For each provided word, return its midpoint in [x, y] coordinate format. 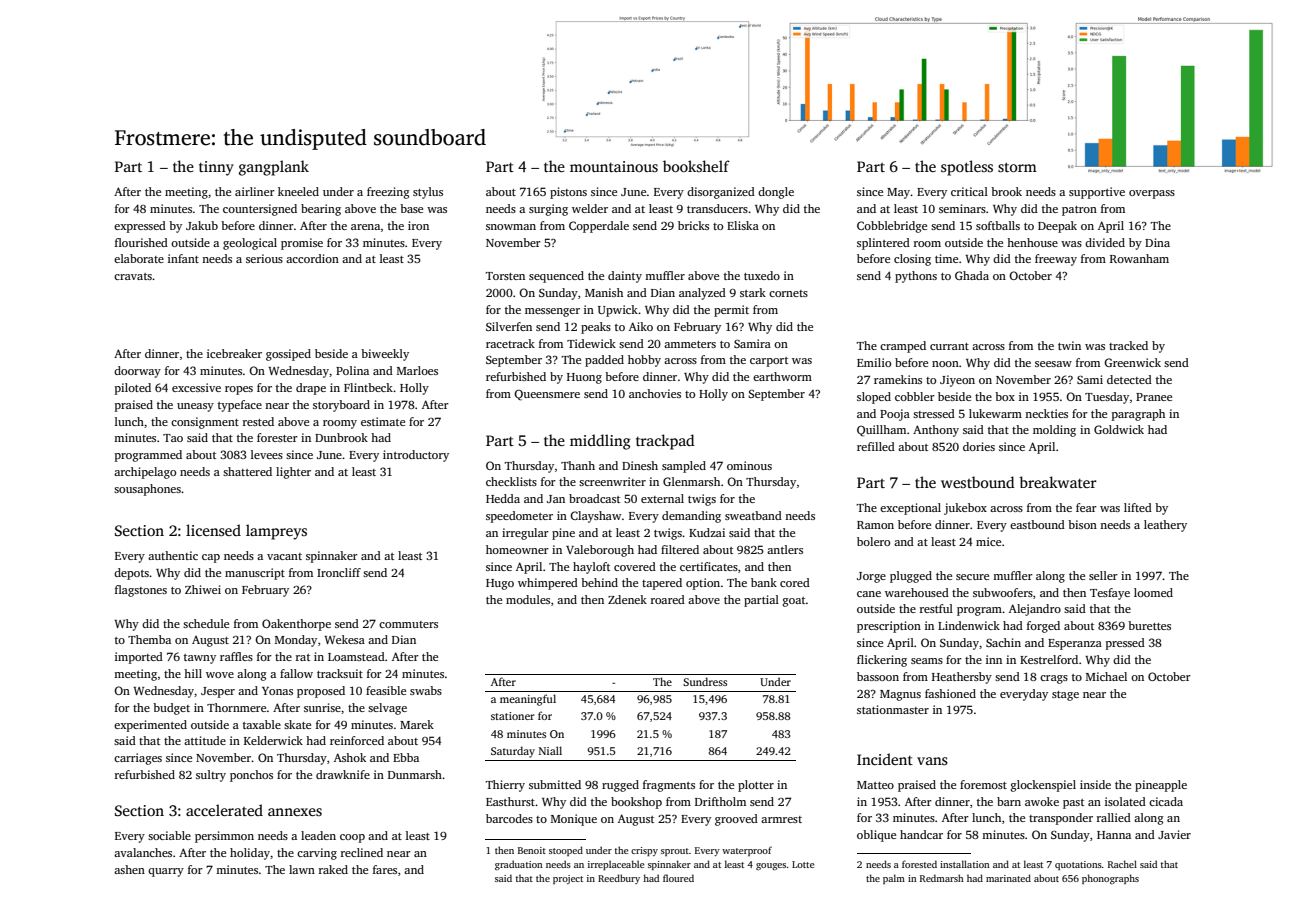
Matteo [875, 785]
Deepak [1057, 227]
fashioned [950, 693]
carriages [138, 759]
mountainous [614, 166]
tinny [216, 168]
